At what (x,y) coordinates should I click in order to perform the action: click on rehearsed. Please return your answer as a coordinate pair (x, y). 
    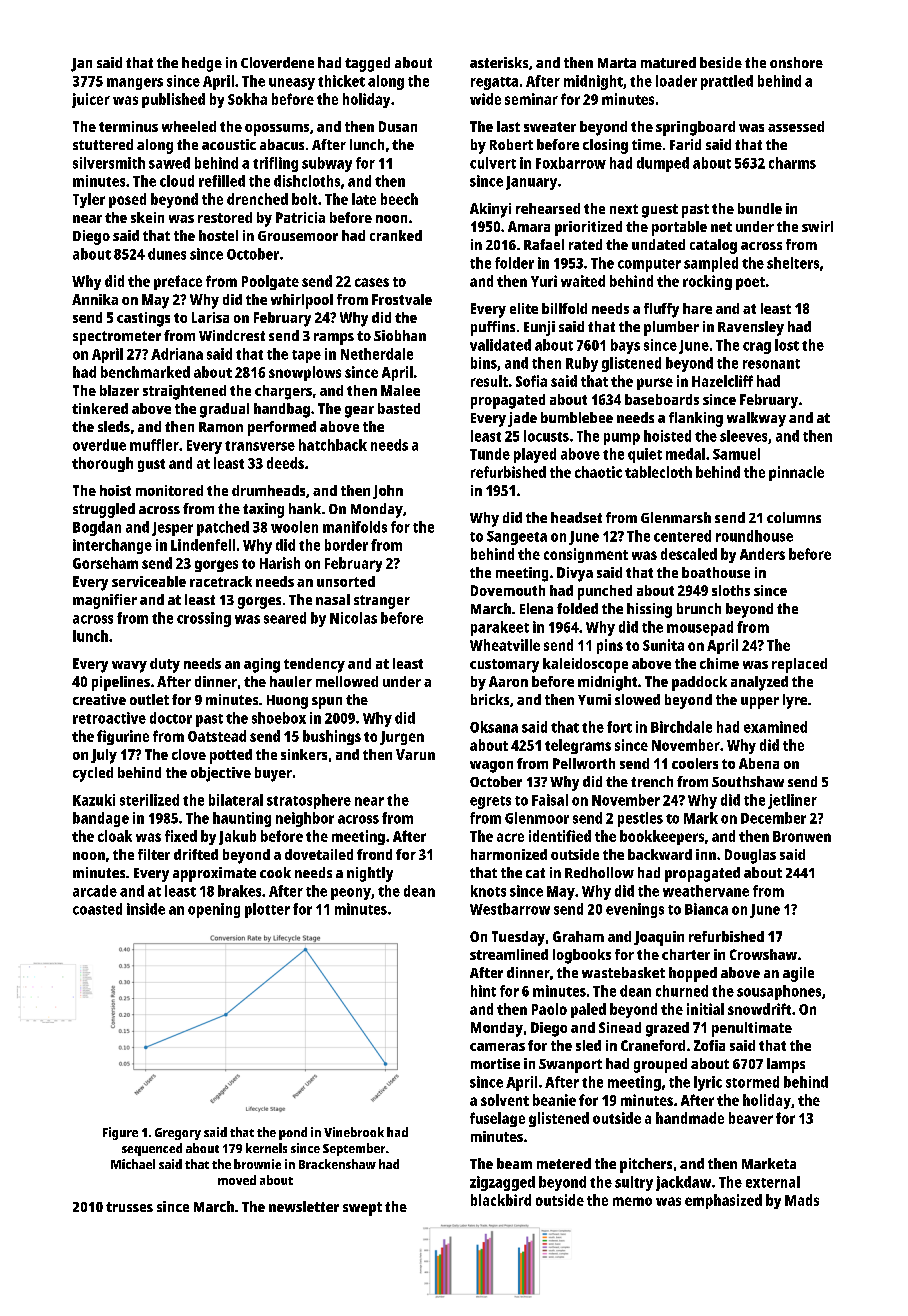
    Looking at the image, I should click on (548, 208).
